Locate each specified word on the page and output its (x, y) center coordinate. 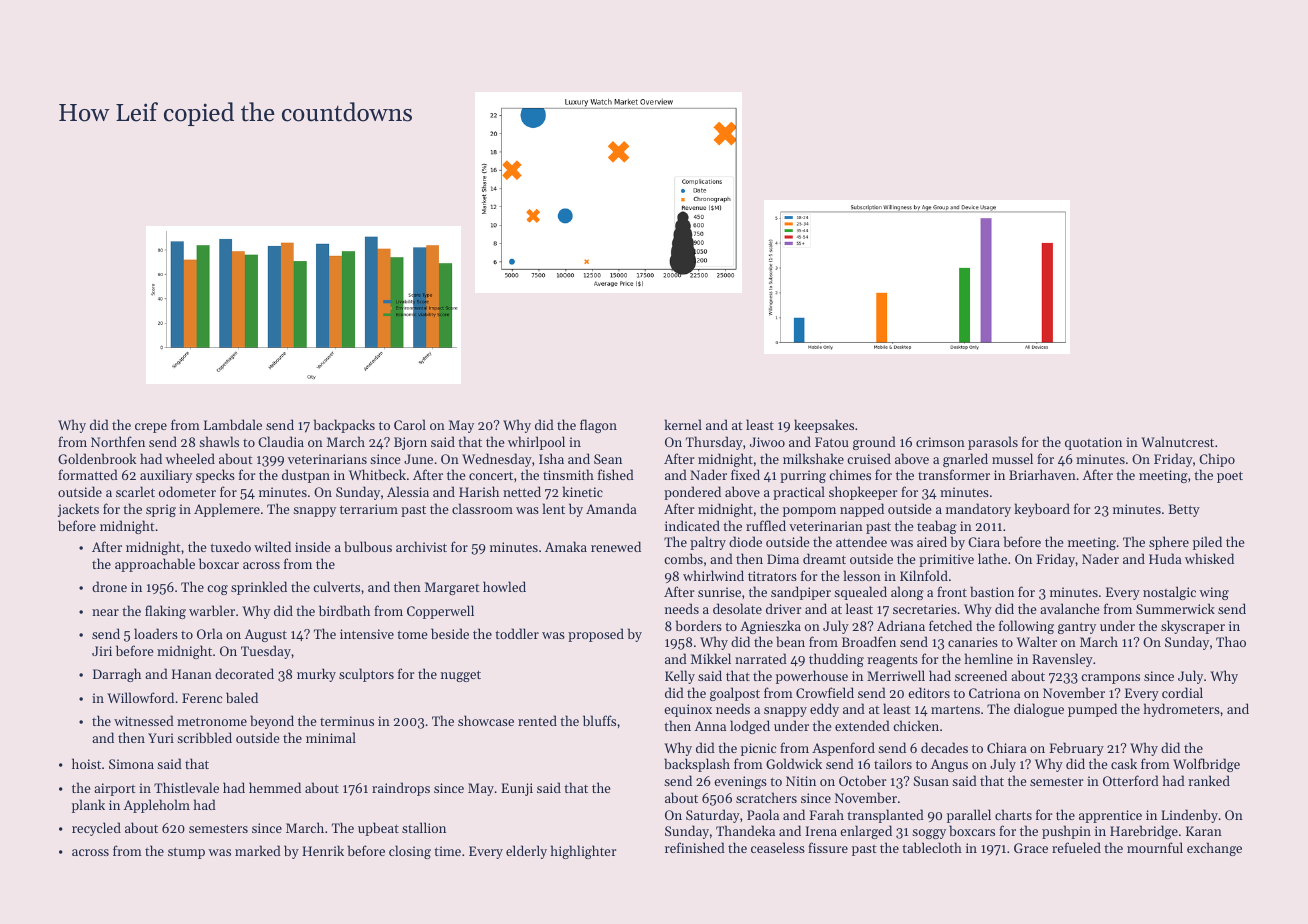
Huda (1165, 558)
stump (186, 853)
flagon (598, 426)
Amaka (566, 546)
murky (316, 675)
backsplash (697, 765)
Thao (1231, 641)
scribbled (204, 737)
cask (1124, 763)
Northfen (118, 441)
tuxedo (230, 546)
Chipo (1217, 460)
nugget (461, 676)
